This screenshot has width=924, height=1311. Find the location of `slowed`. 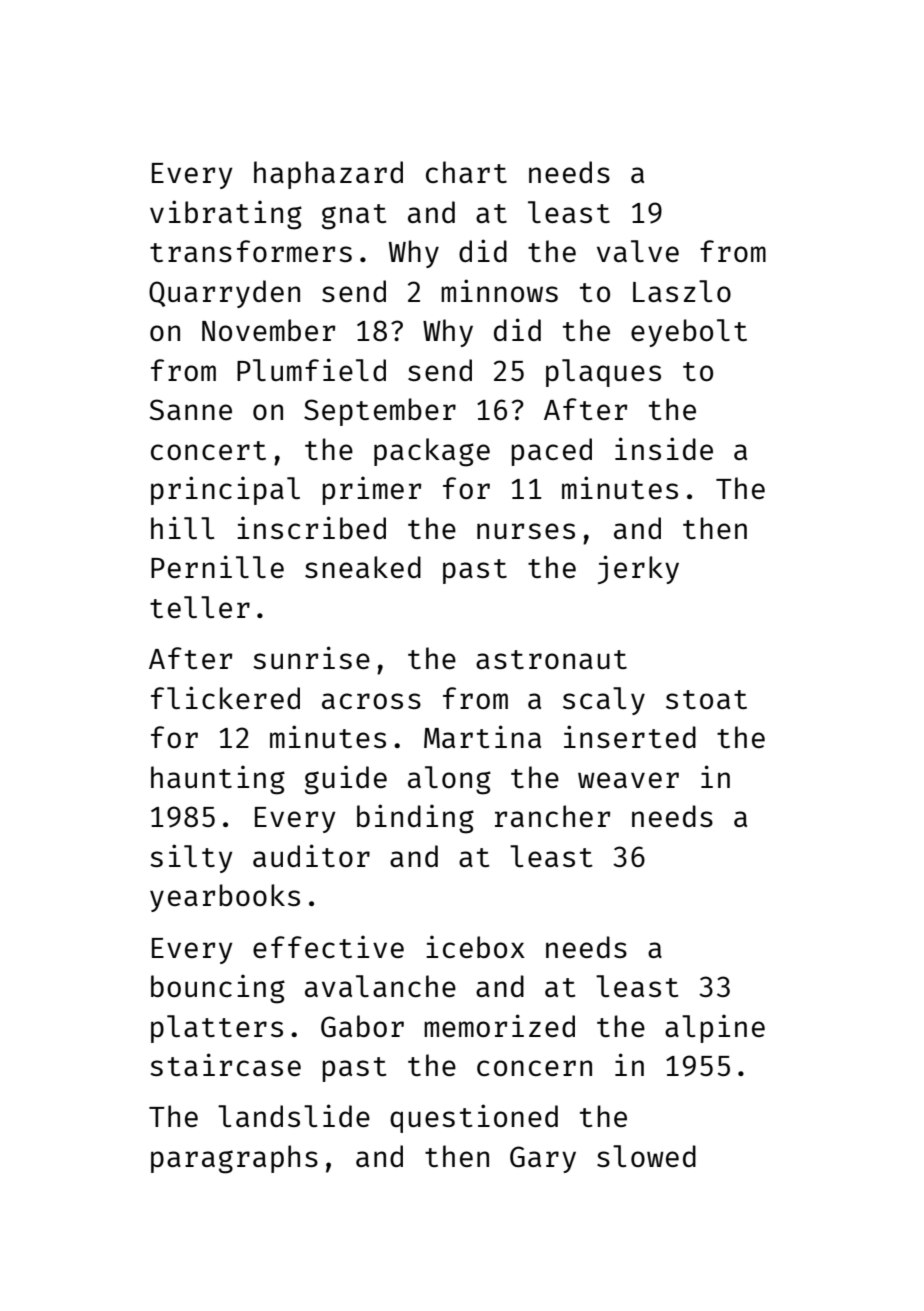

slowed is located at coordinates (646, 1156).
